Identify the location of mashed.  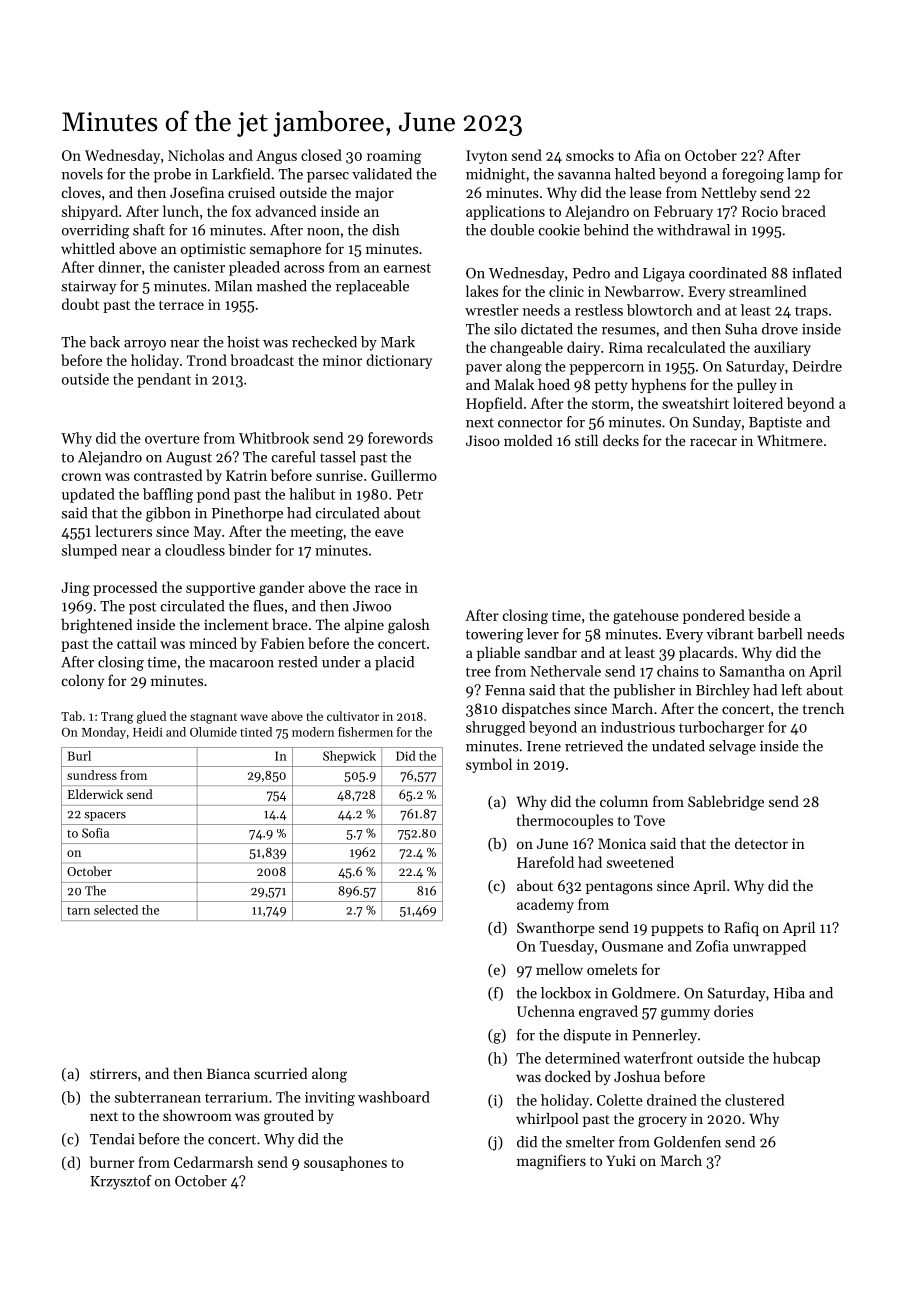
(282, 286).
